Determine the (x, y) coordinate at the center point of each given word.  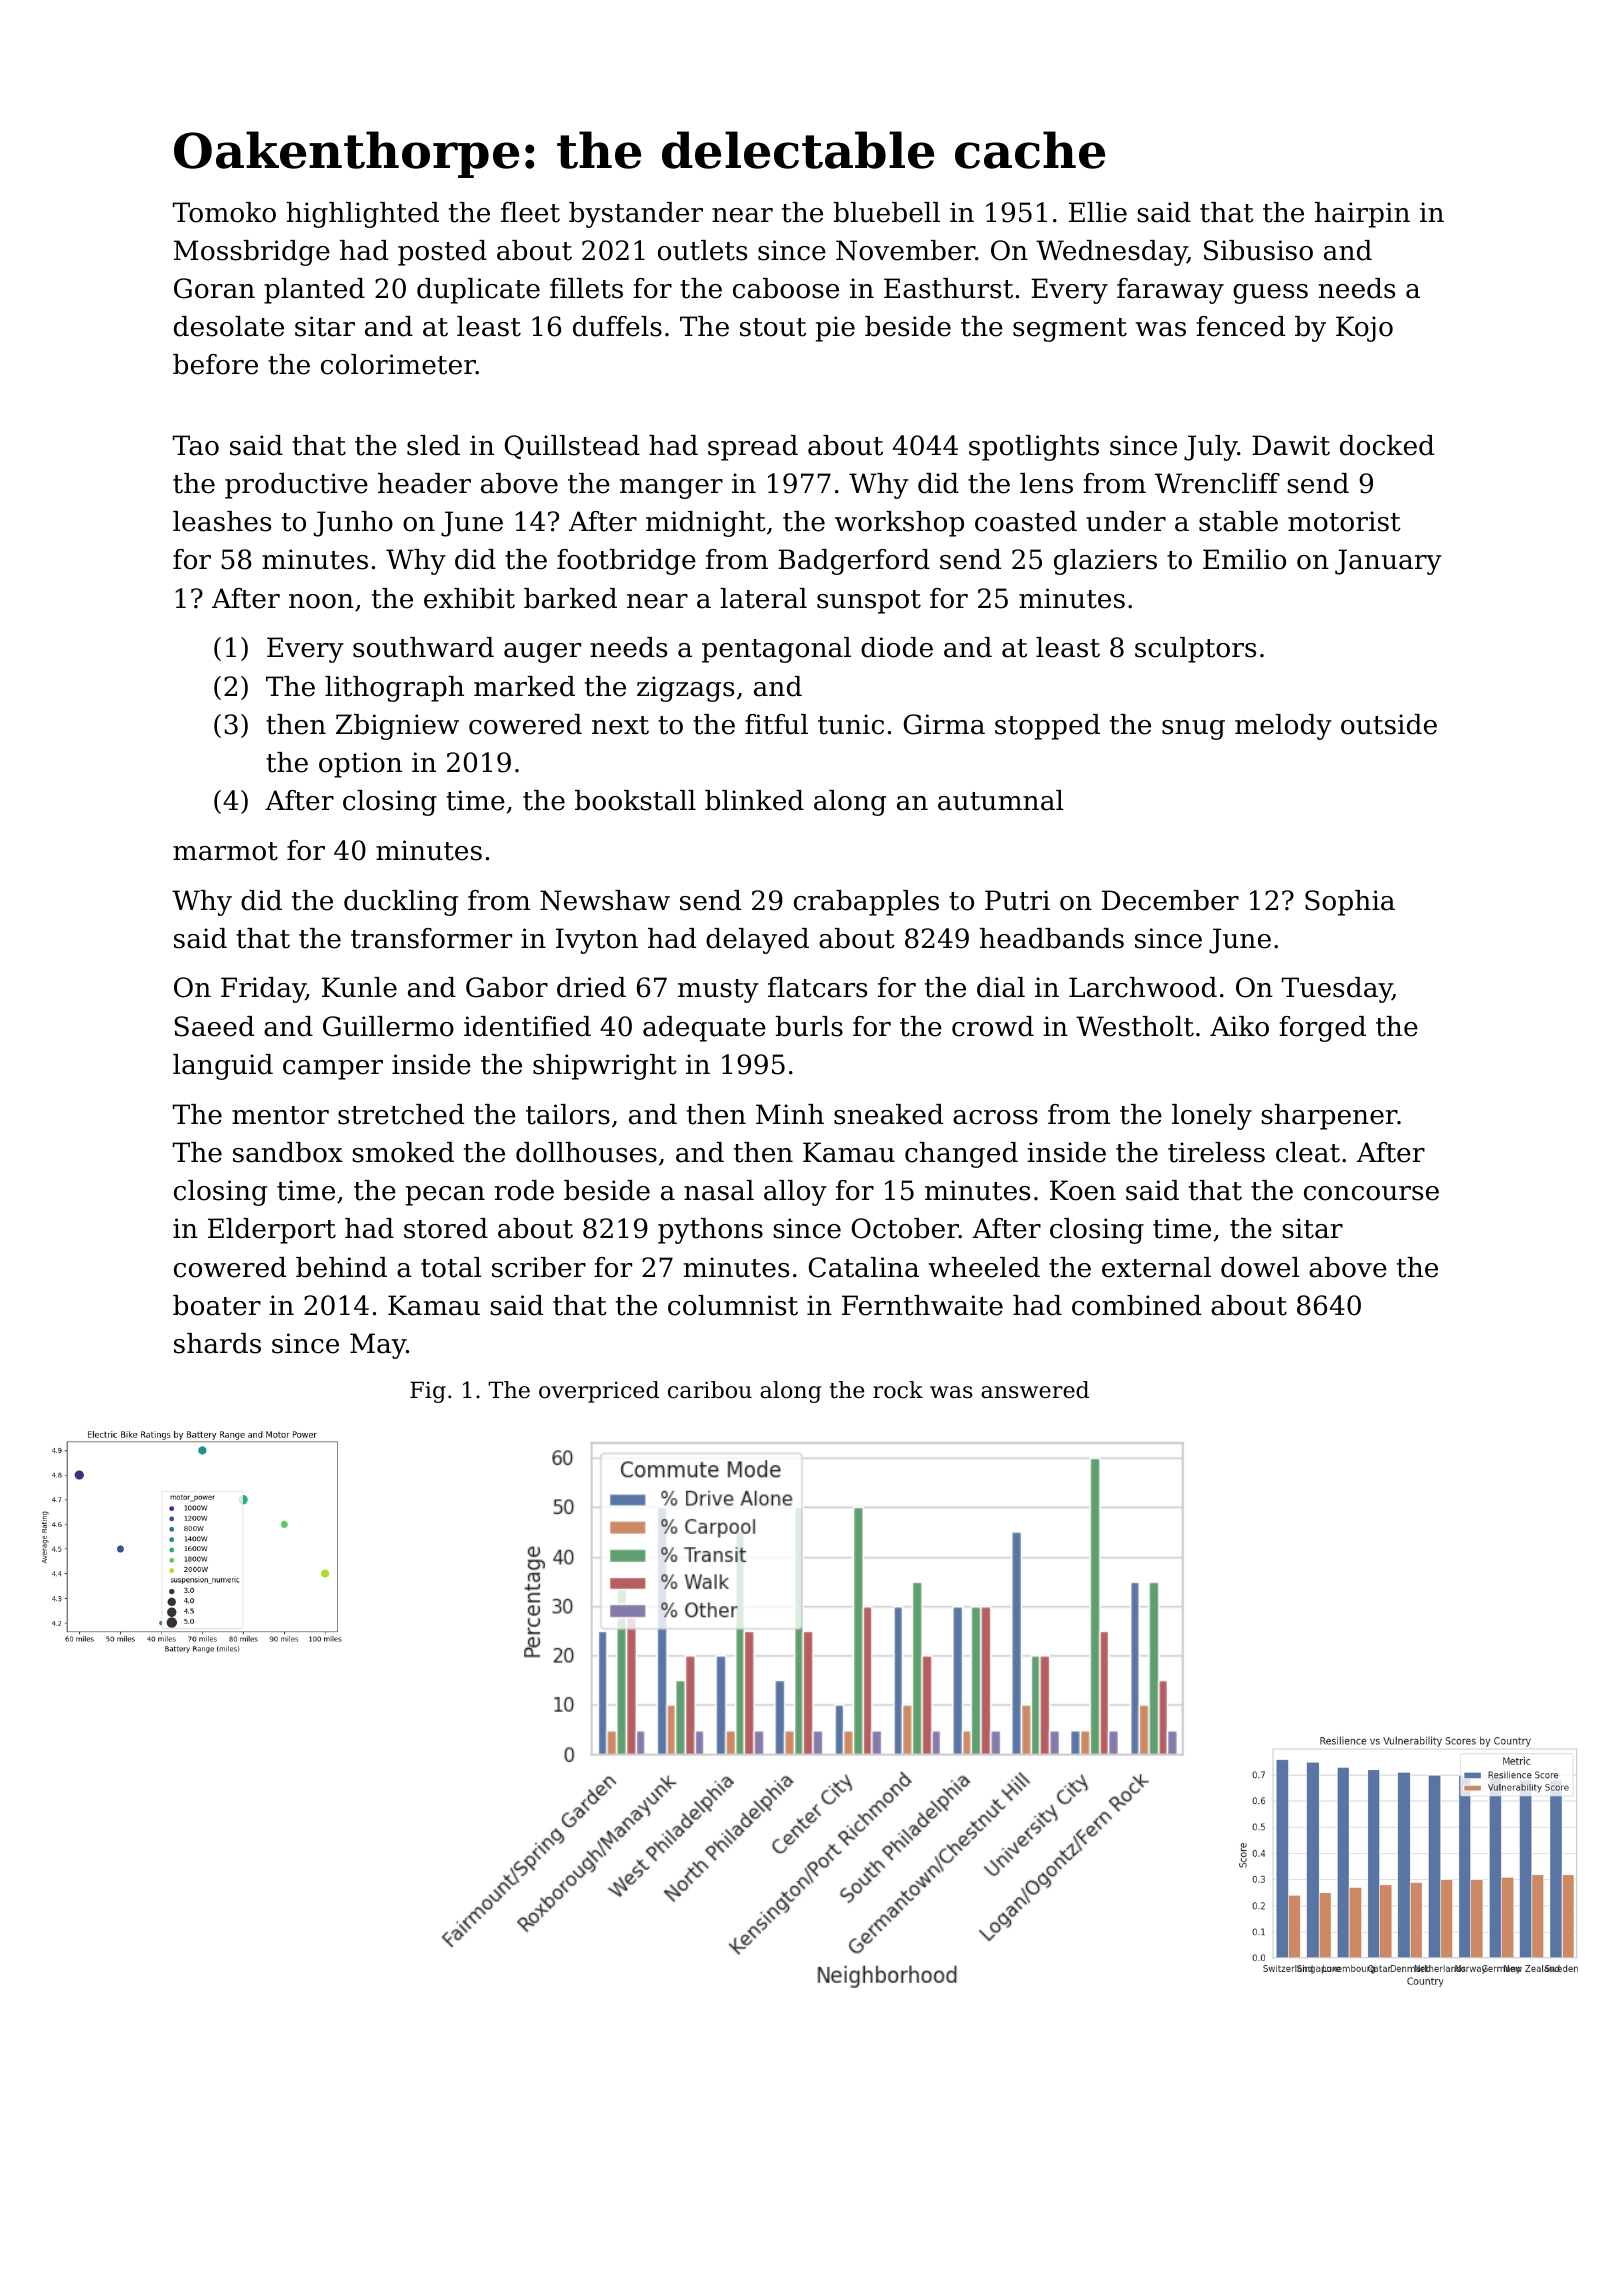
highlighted (362, 215)
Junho (353, 524)
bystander (636, 215)
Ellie (1098, 212)
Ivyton (597, 941)
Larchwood (1143, 987)
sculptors (1195, 650)
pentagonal (776, 650)
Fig (428, 1392)
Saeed (214, 1026)
